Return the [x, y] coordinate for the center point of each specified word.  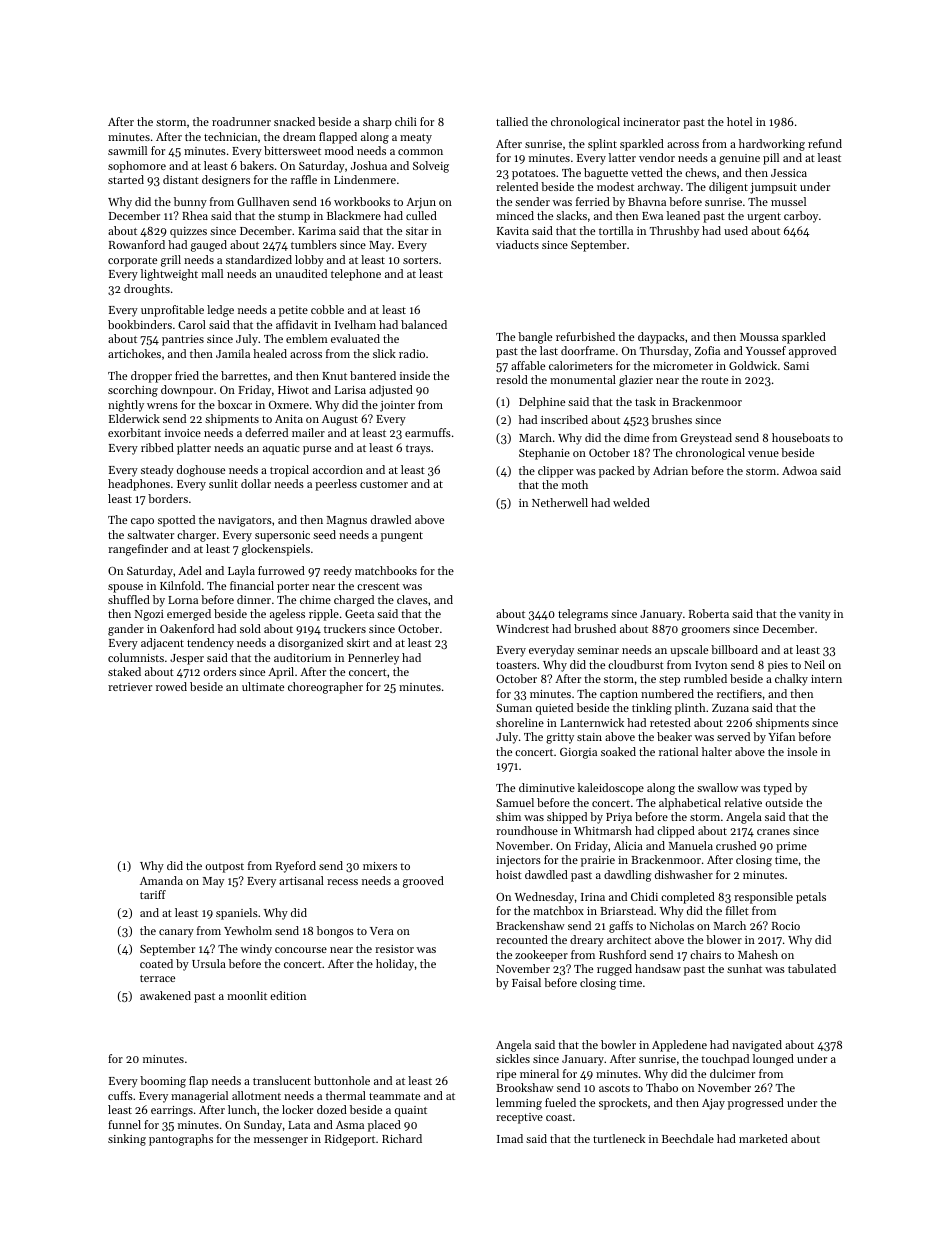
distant [181, 179]
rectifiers [739, 693]
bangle [535, 338]
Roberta [709, 613]
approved [812, 352]
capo [142, 522]
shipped [567, 818]
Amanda [161, 880]
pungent [402, 537]
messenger [281, 1141]
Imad [510, 1138]
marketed [763, 1138]
